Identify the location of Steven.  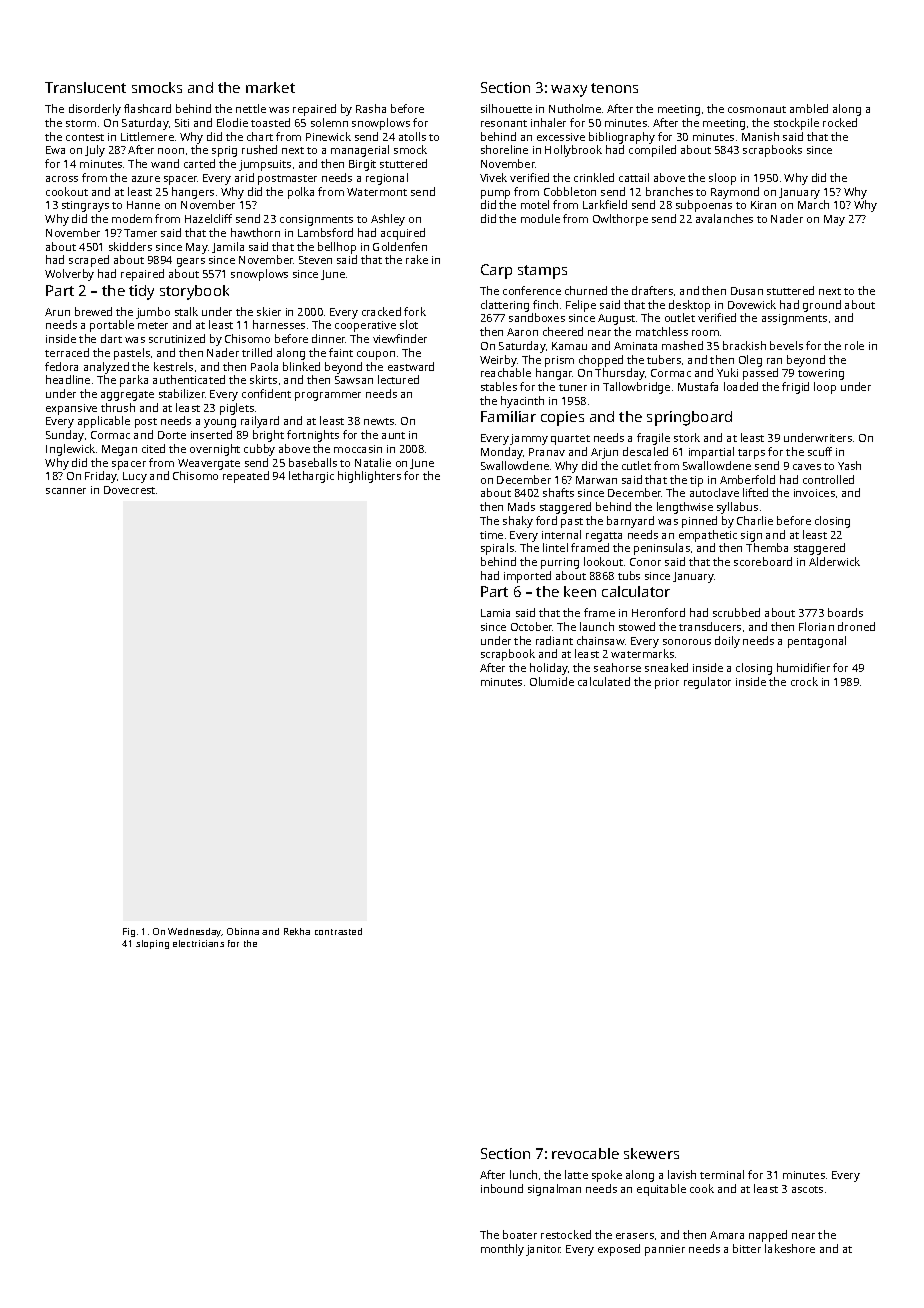
(315, 260).
